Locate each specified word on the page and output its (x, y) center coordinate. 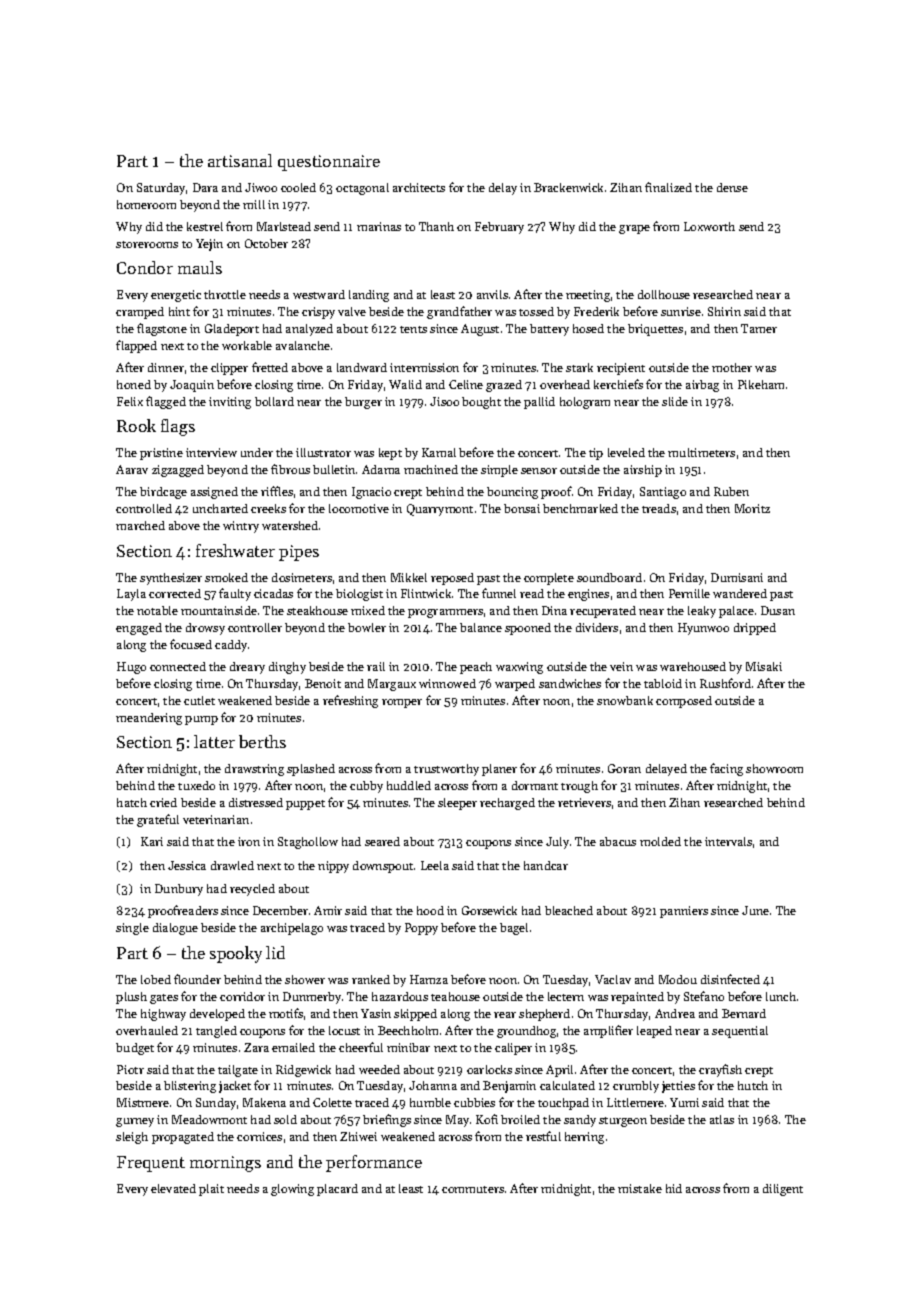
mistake (640, 1188)
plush (131, 998)
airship (643, 471)
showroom (774, 768)
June (755, 910)
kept (390, 454)
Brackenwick (568, 187)
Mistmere (143, 1102)
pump (201, 720)
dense (732, 187)
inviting (230, 403)
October (266, 243)
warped (515, 685)
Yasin (376, 1013)
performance (374, 1163)
